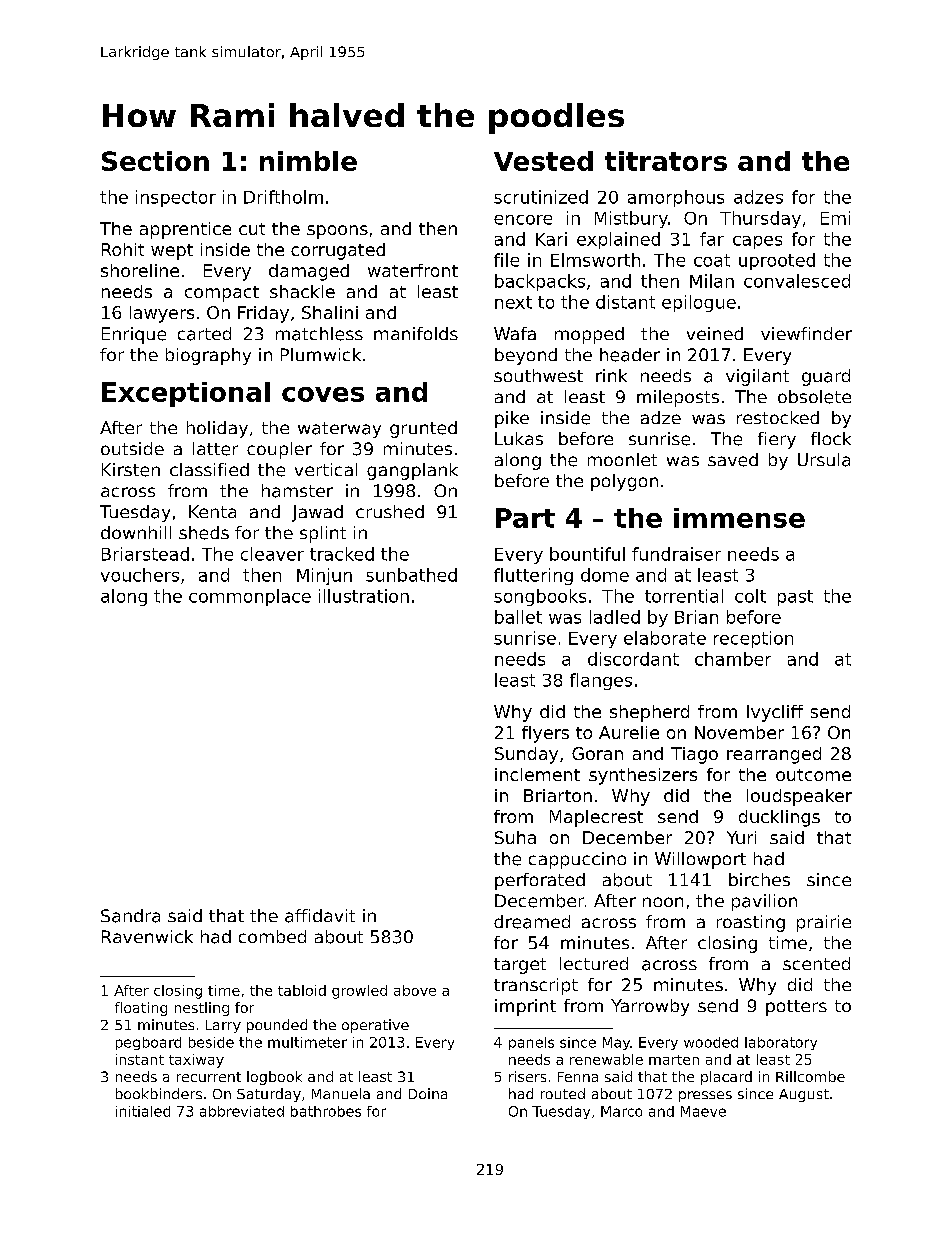 The height and width of the screenshot is (1233, 952). Describe the element at coordinates (308, 161) in the screenshot. I see `nimble` at that location.
